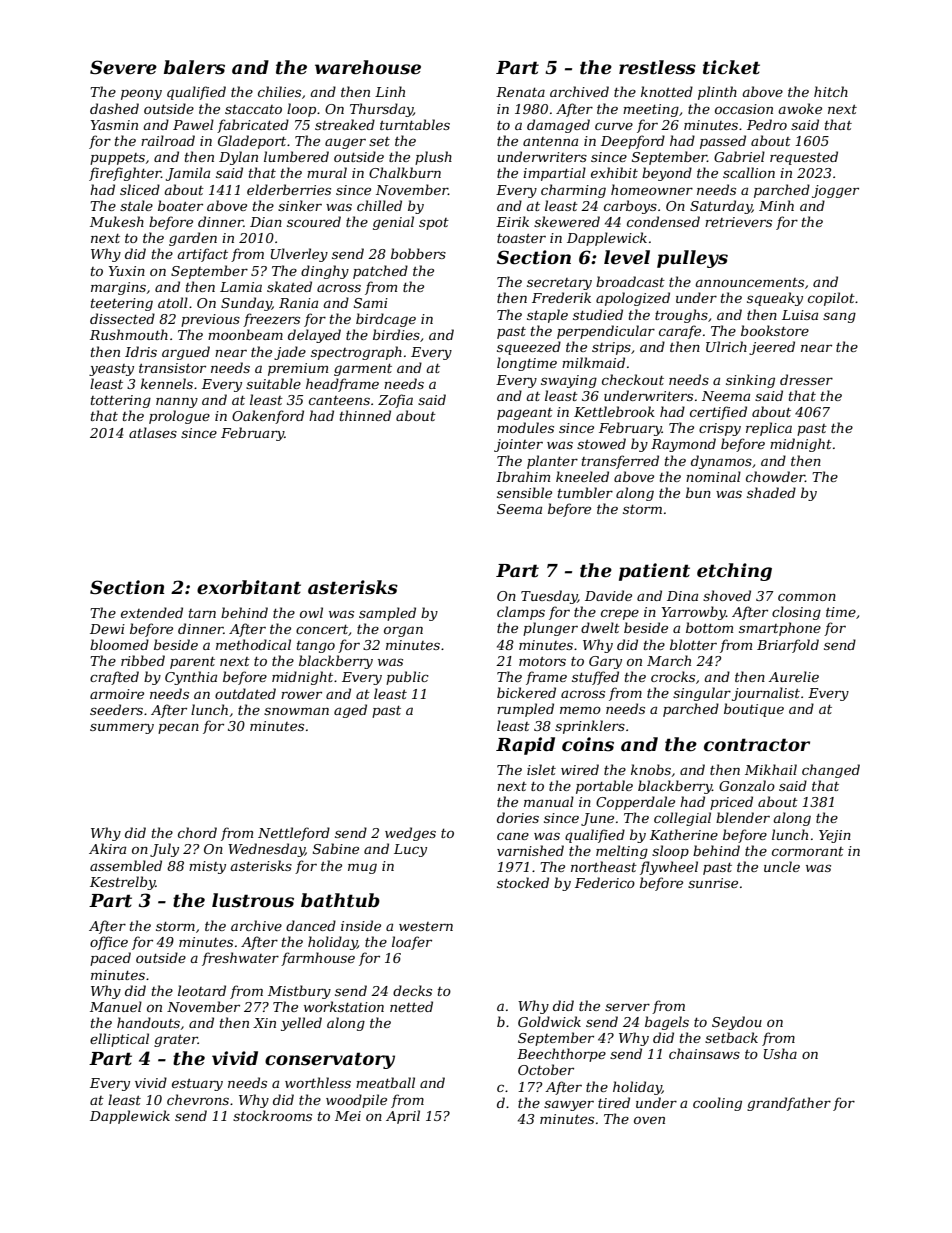 The height and width of the screenshot is (1233, 952). I want to click on Katherine, so click(684, 834).
